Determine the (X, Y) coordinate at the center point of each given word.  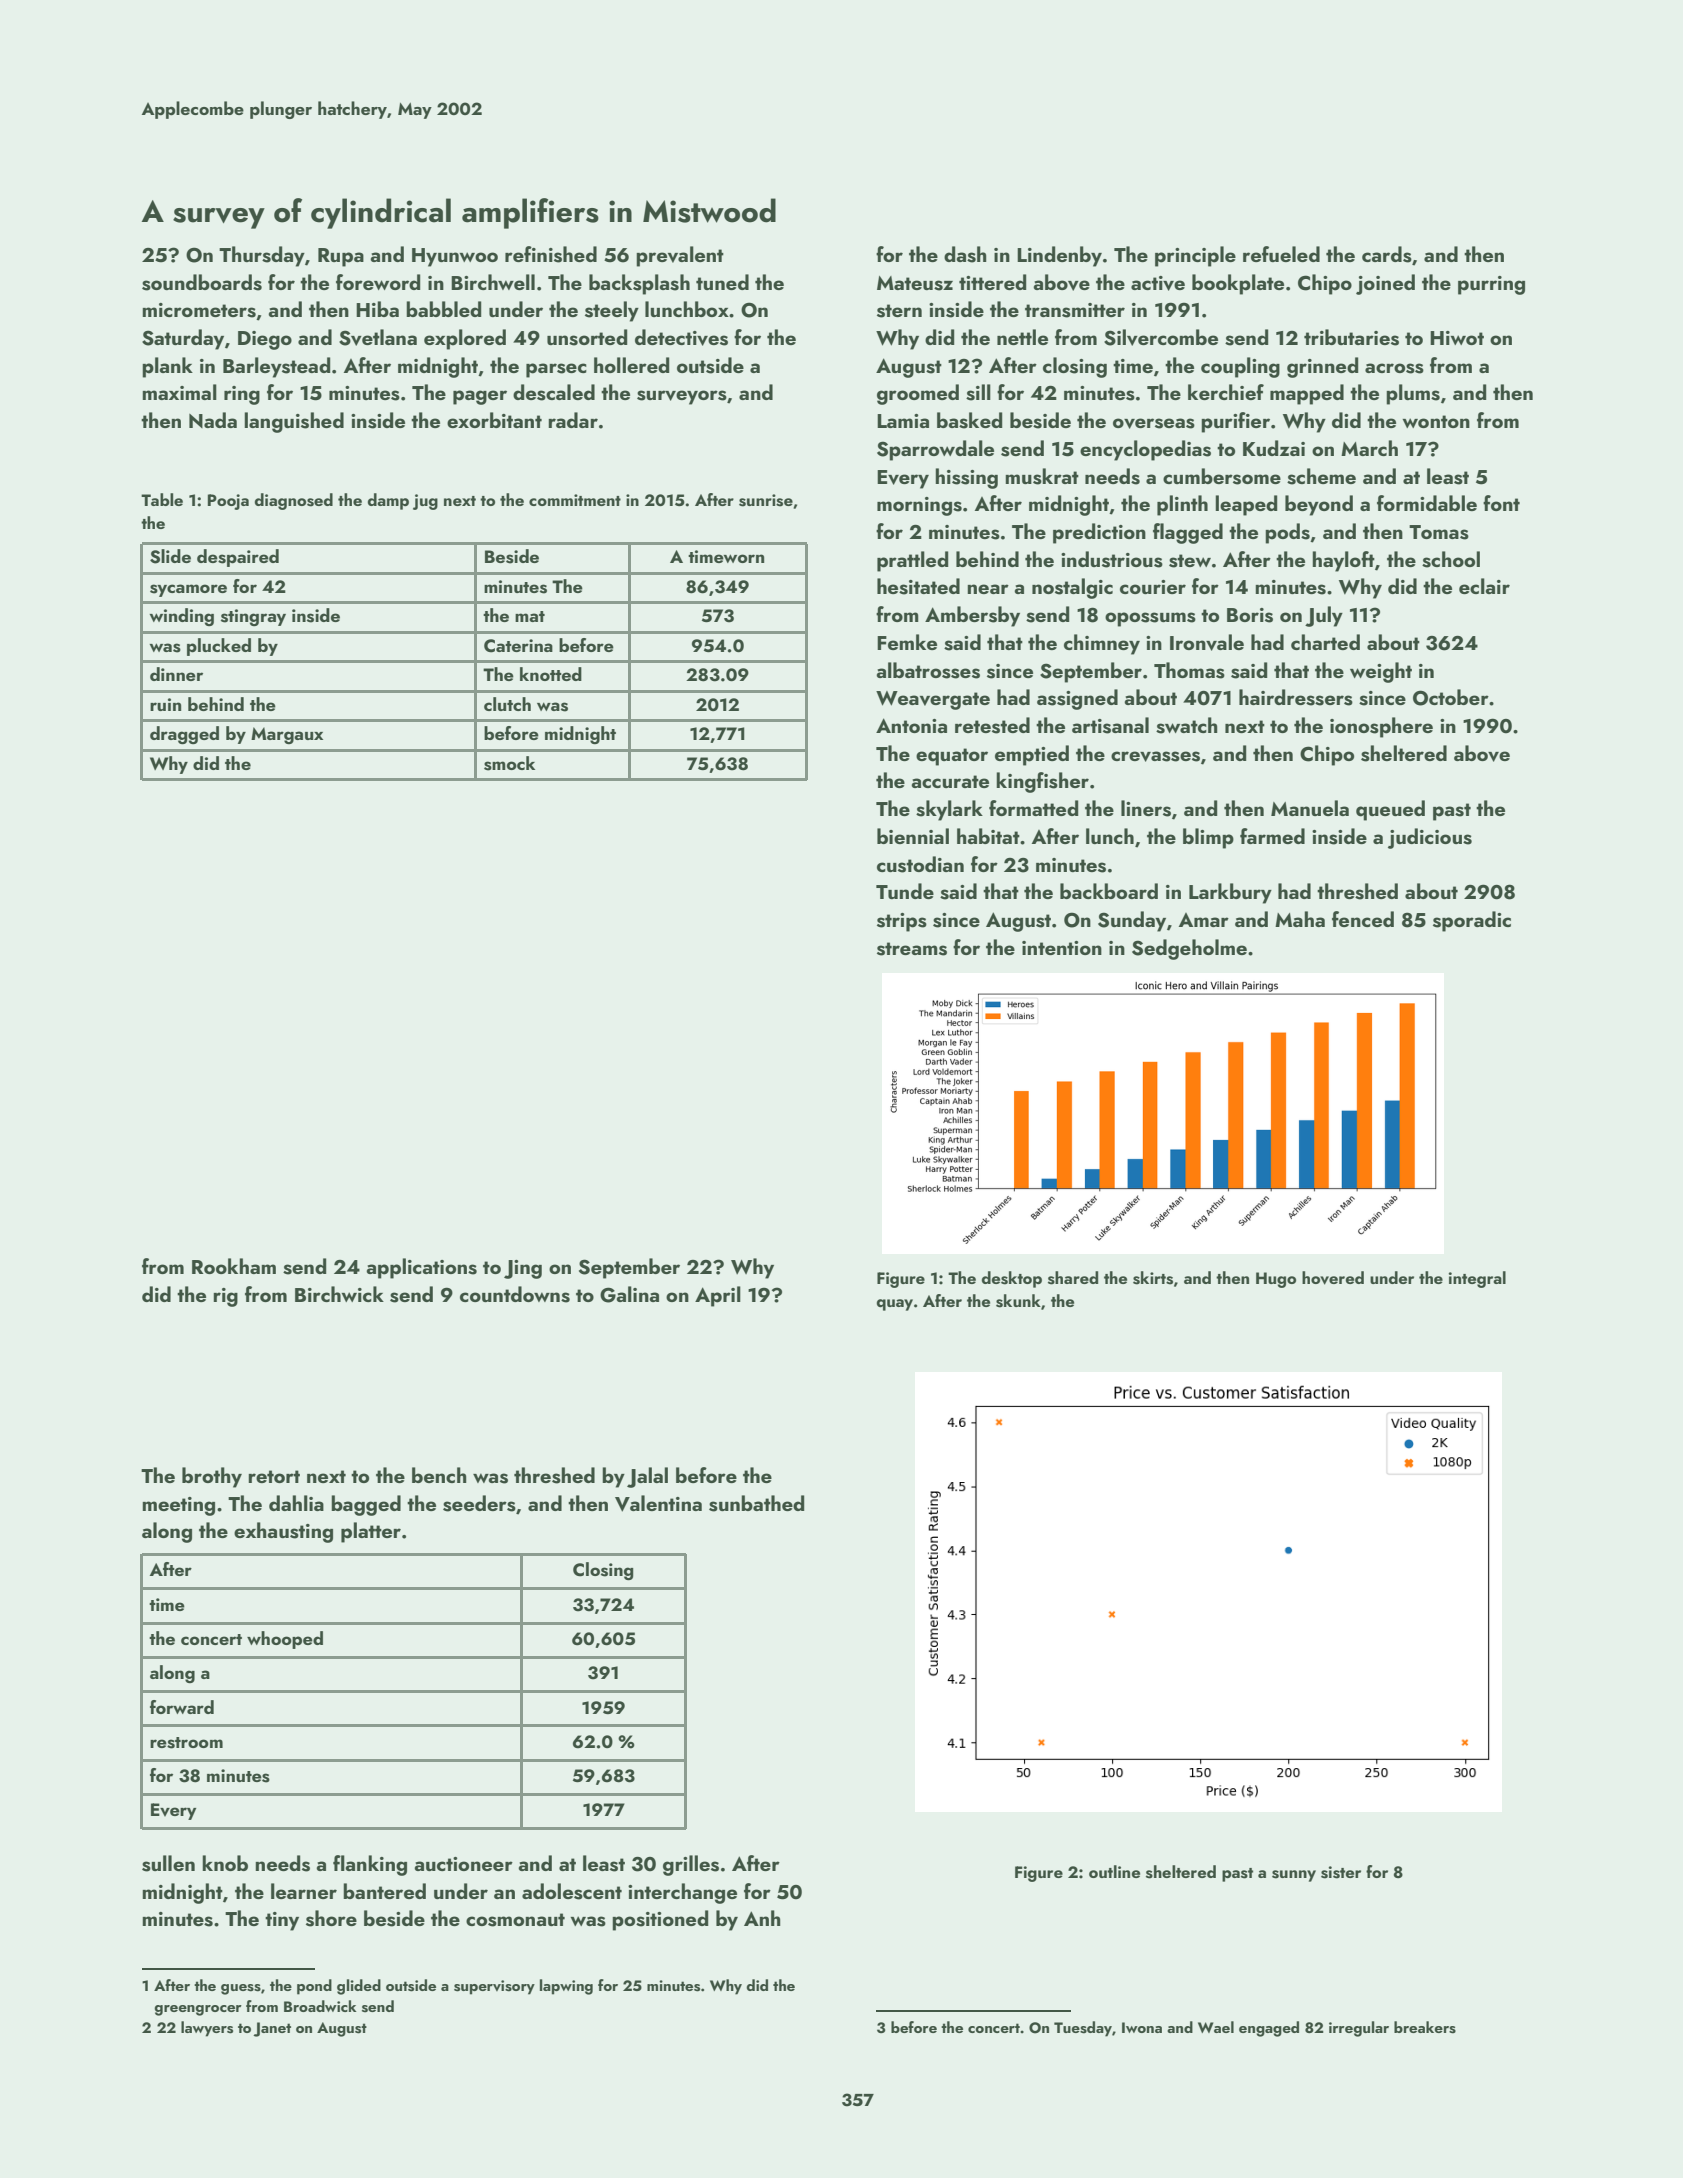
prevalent (680, 256)
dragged (184, 735)
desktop (1012, 1279)
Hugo (1276, 1280)
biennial (913, 836)
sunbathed (756, 1503)
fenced (1363, 919)
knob (225, 1863)
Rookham (234, 1266)
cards (1387, 254)
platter (371, 1532)
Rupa (341, 257)
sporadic (1472, 921)
